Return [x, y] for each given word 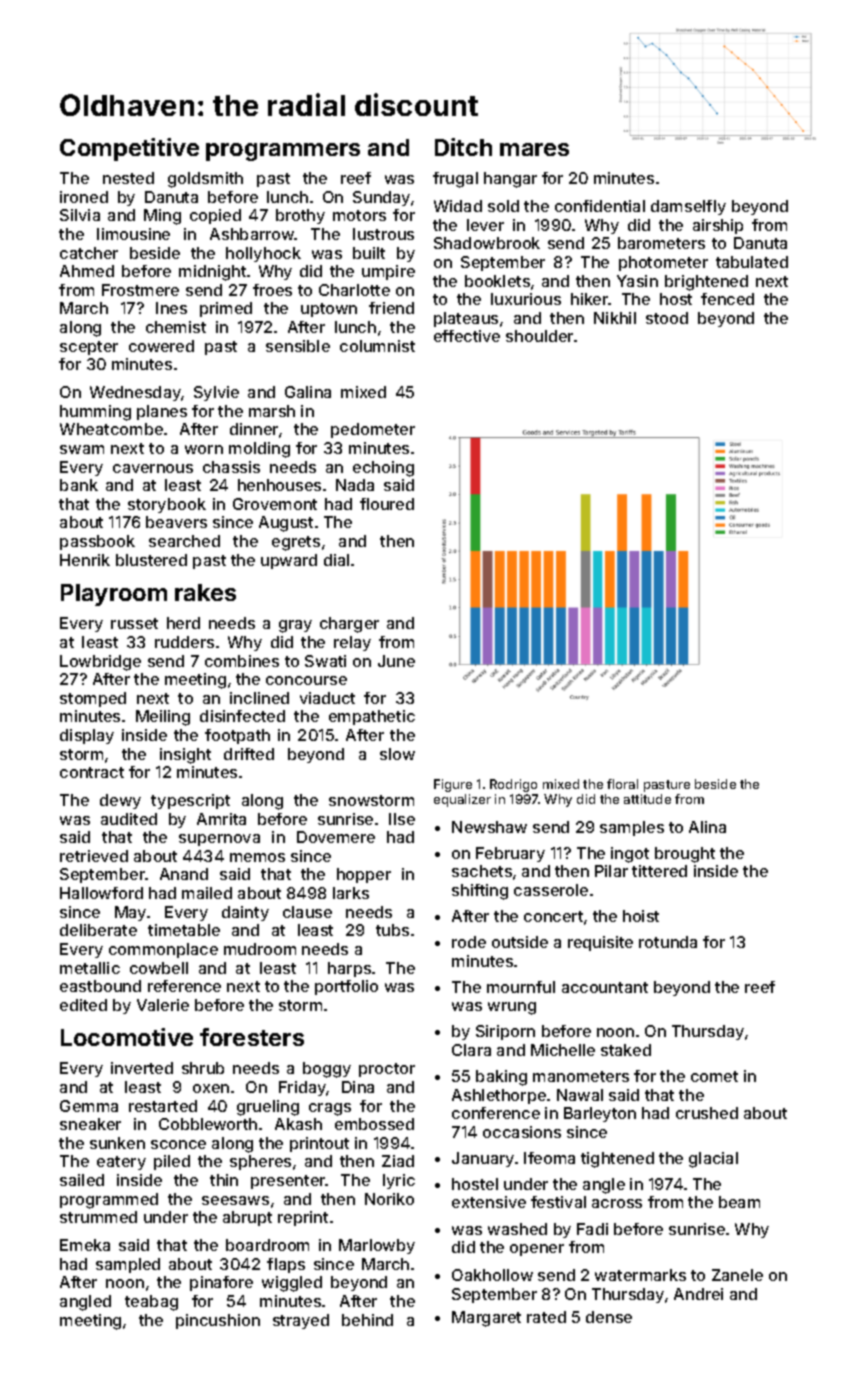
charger [349, 625]
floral [622, 784]
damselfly [688, 207]
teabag [151, 1303]
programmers [283, 152]
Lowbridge [100, 663]
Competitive [129, 149]
